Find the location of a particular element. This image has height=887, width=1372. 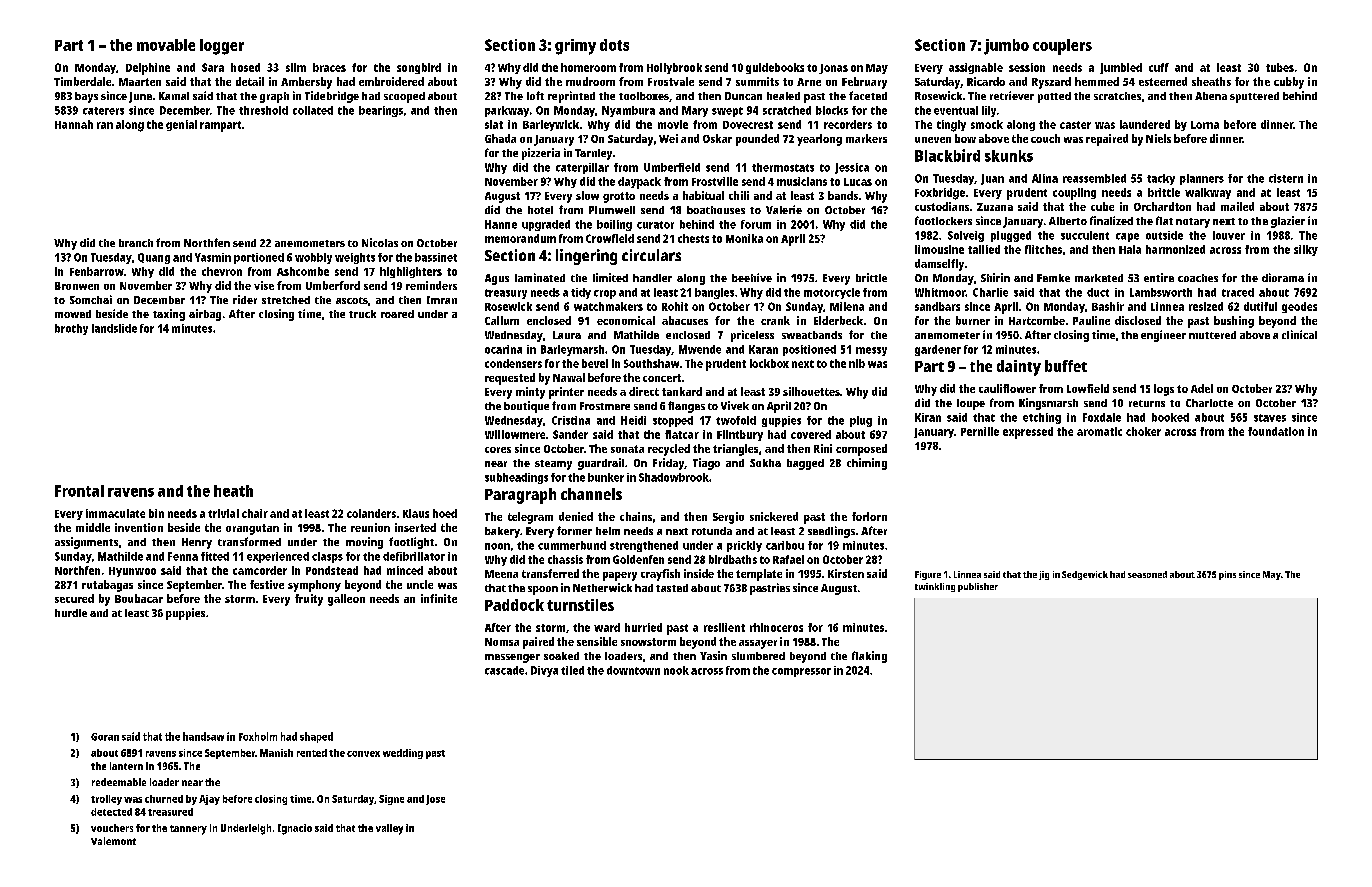

grimy is located at coordinates (575, 47).
